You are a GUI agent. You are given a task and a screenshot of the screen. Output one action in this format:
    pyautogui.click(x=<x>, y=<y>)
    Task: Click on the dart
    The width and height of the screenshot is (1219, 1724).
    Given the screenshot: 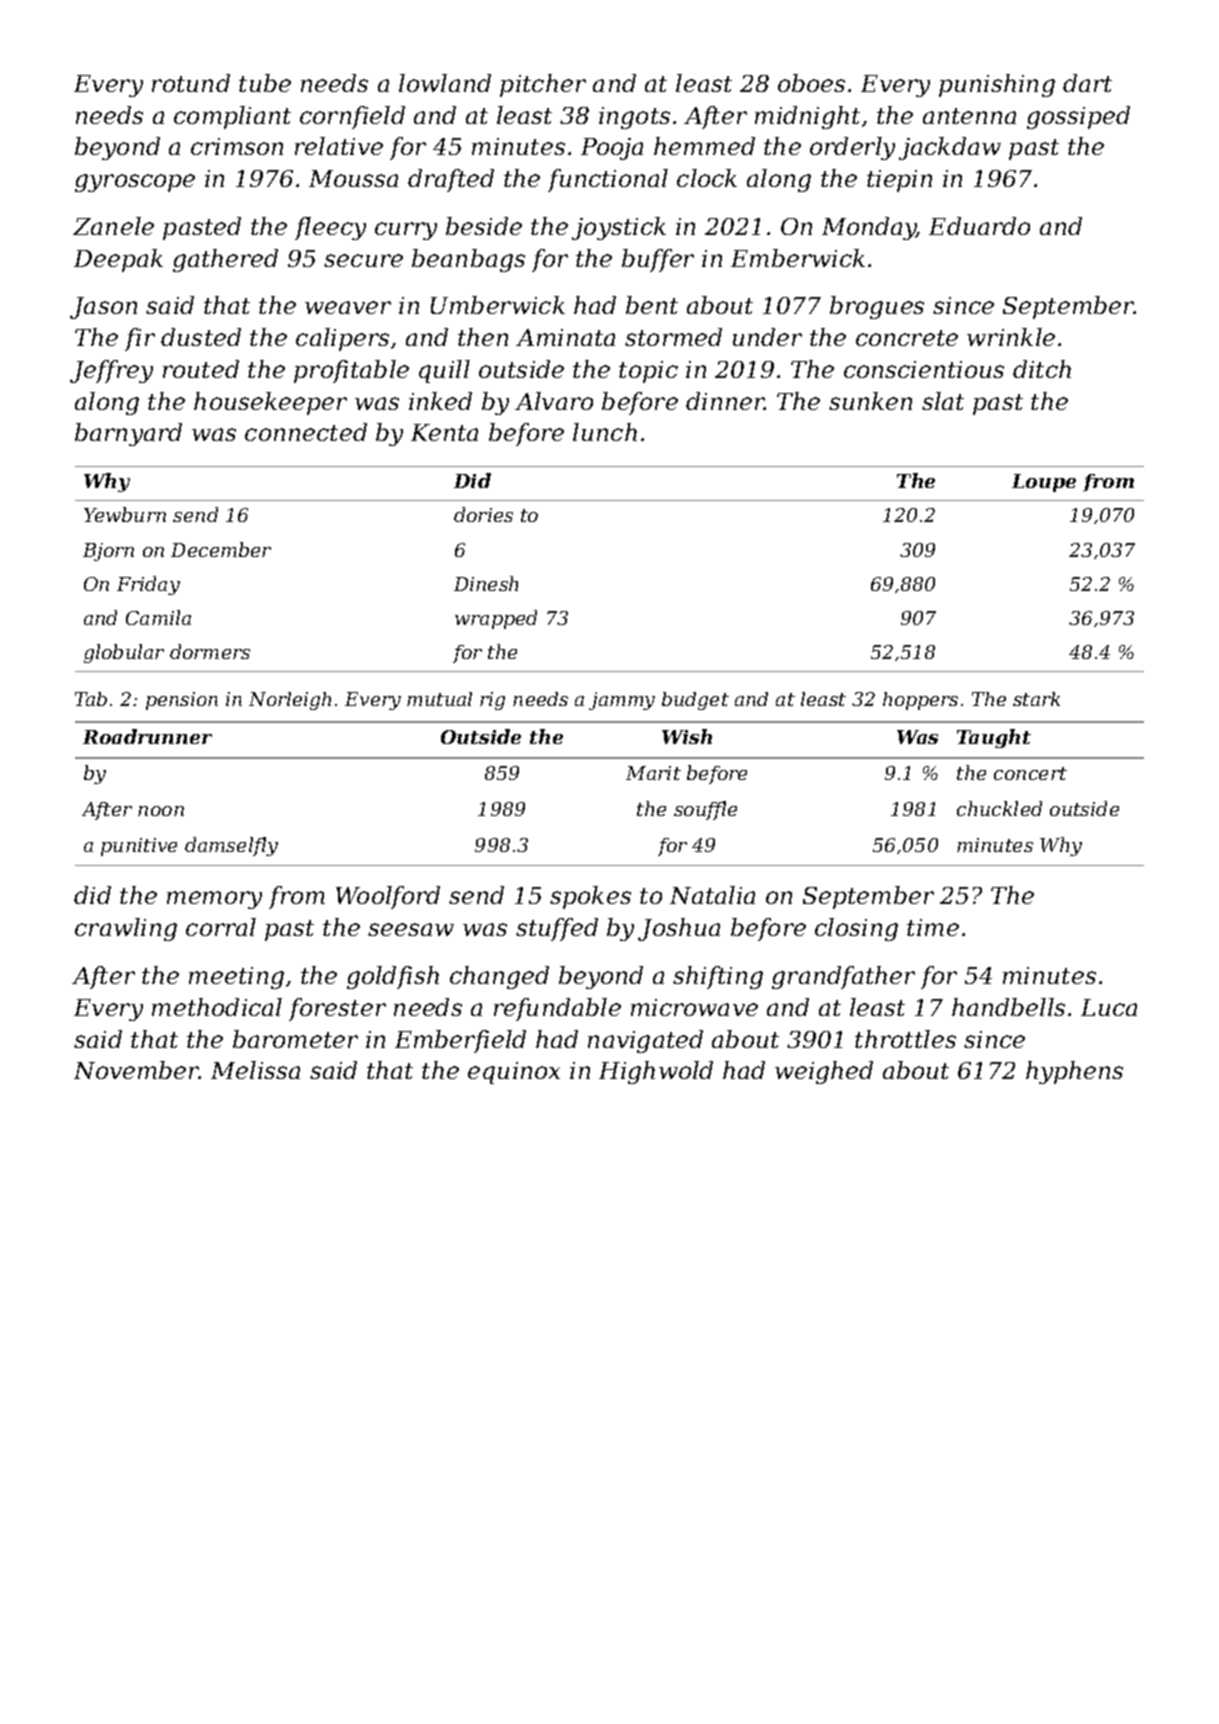 What is the action you would take?
    pyautogui.click(x=1087, y=83)
